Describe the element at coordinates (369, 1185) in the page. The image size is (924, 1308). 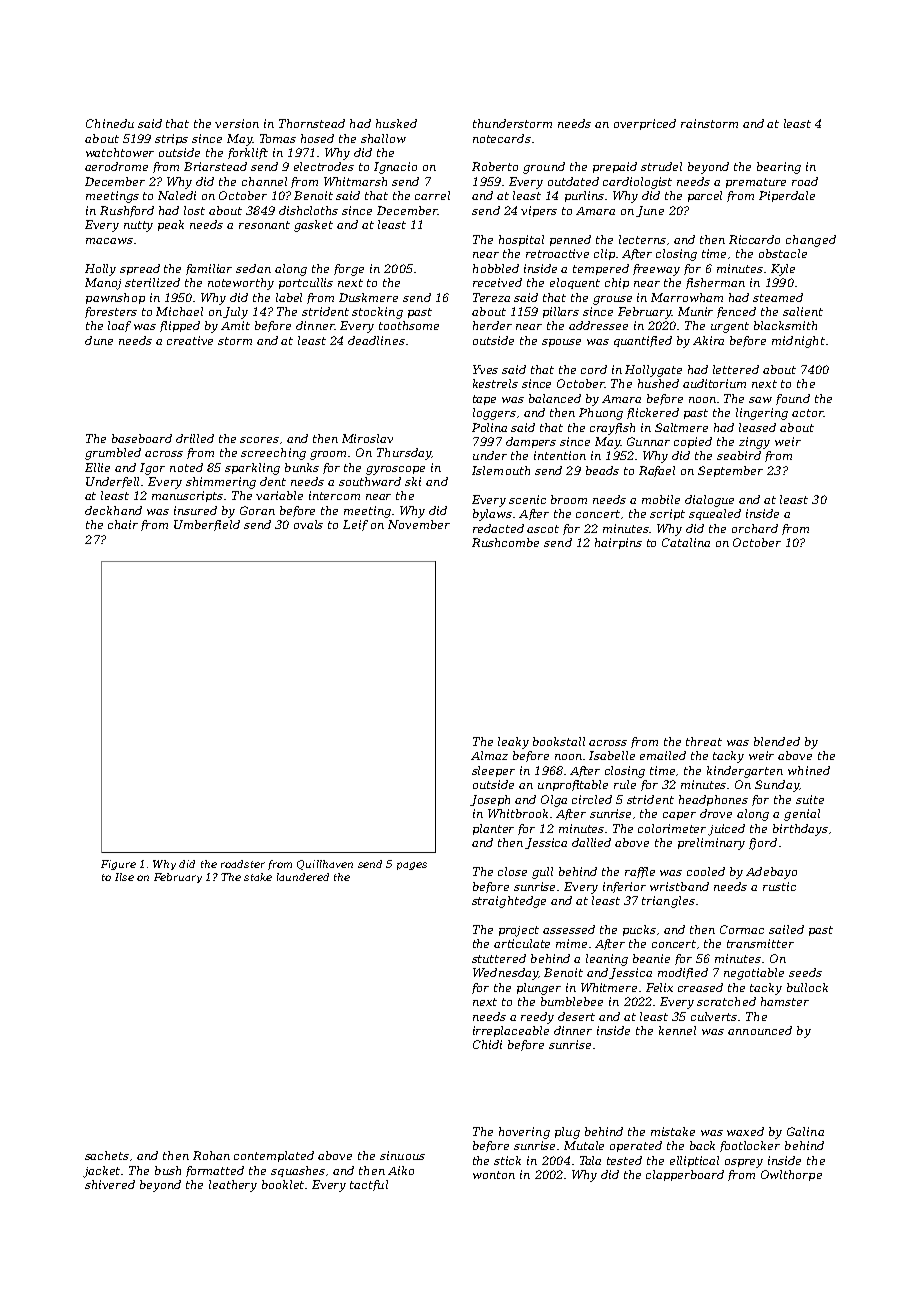
I see `tactful` at that location.
